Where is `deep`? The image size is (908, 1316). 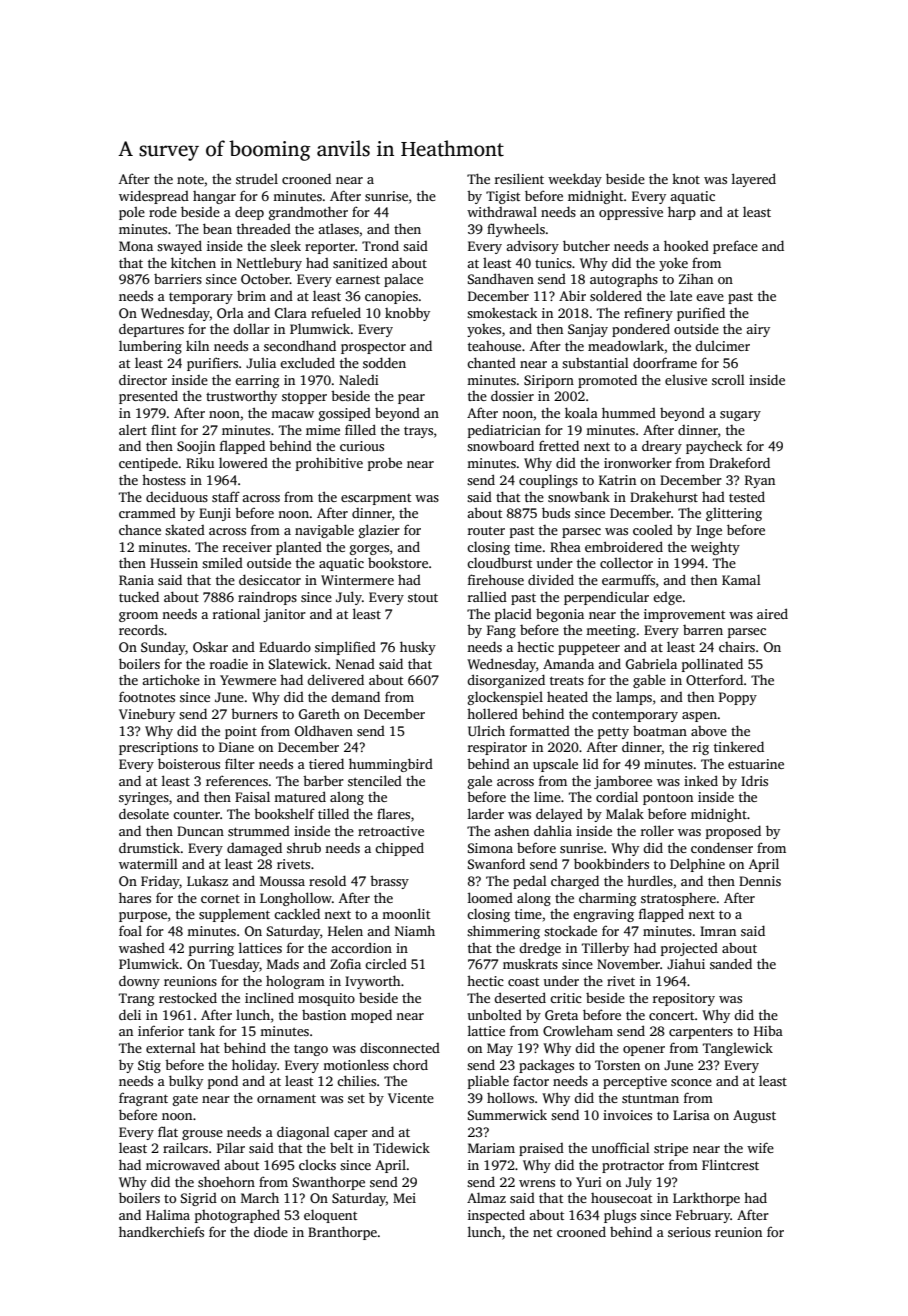 deep is located at coordinates (249, 213).
